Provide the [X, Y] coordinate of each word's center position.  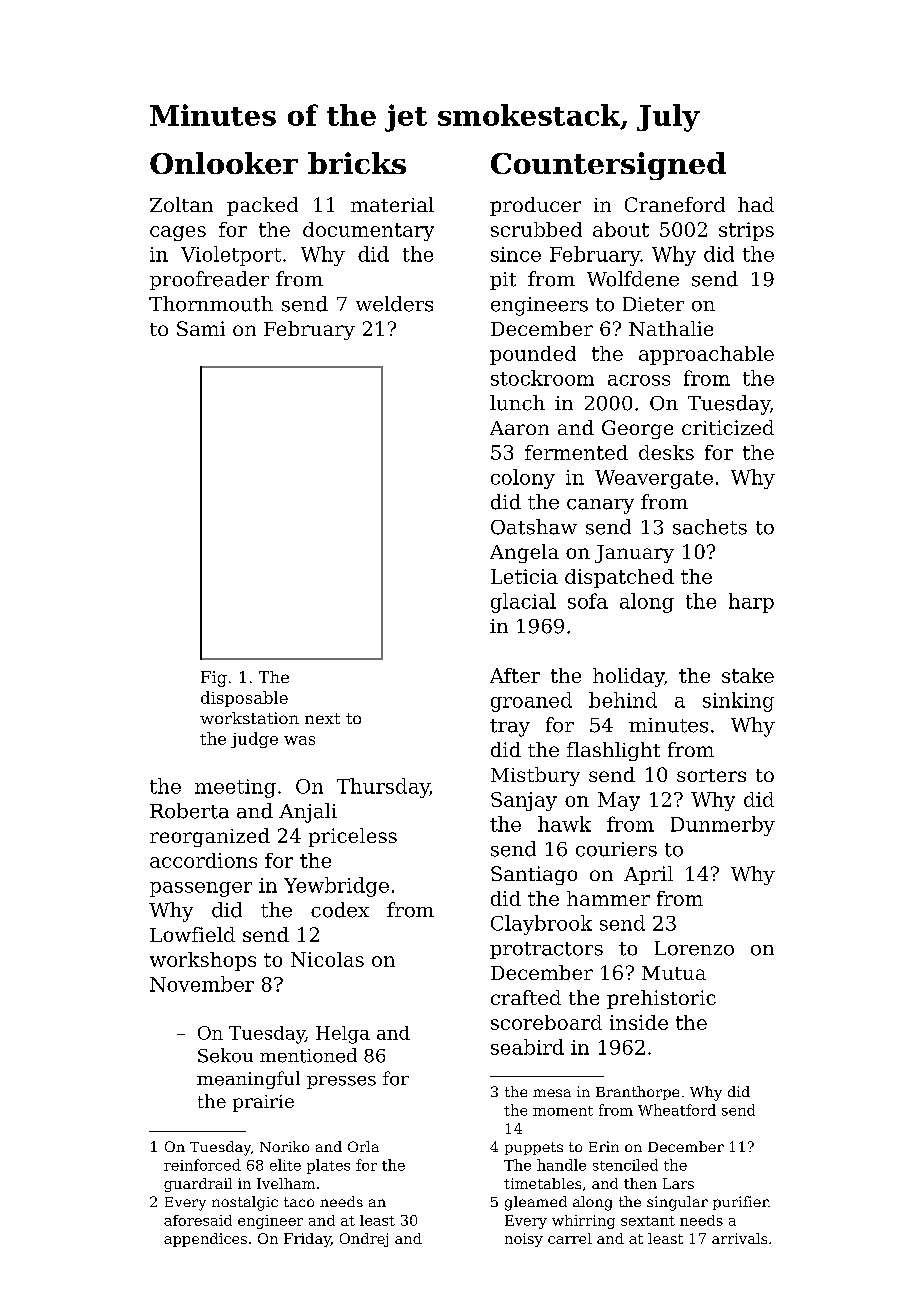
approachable [706, 355]
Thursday [383, 788]
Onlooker [224, 163]
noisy [524, 1240]
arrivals [739, 1238]
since [516, 254]
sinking [738, 702]
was [299, 740]
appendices [205, 1240]
